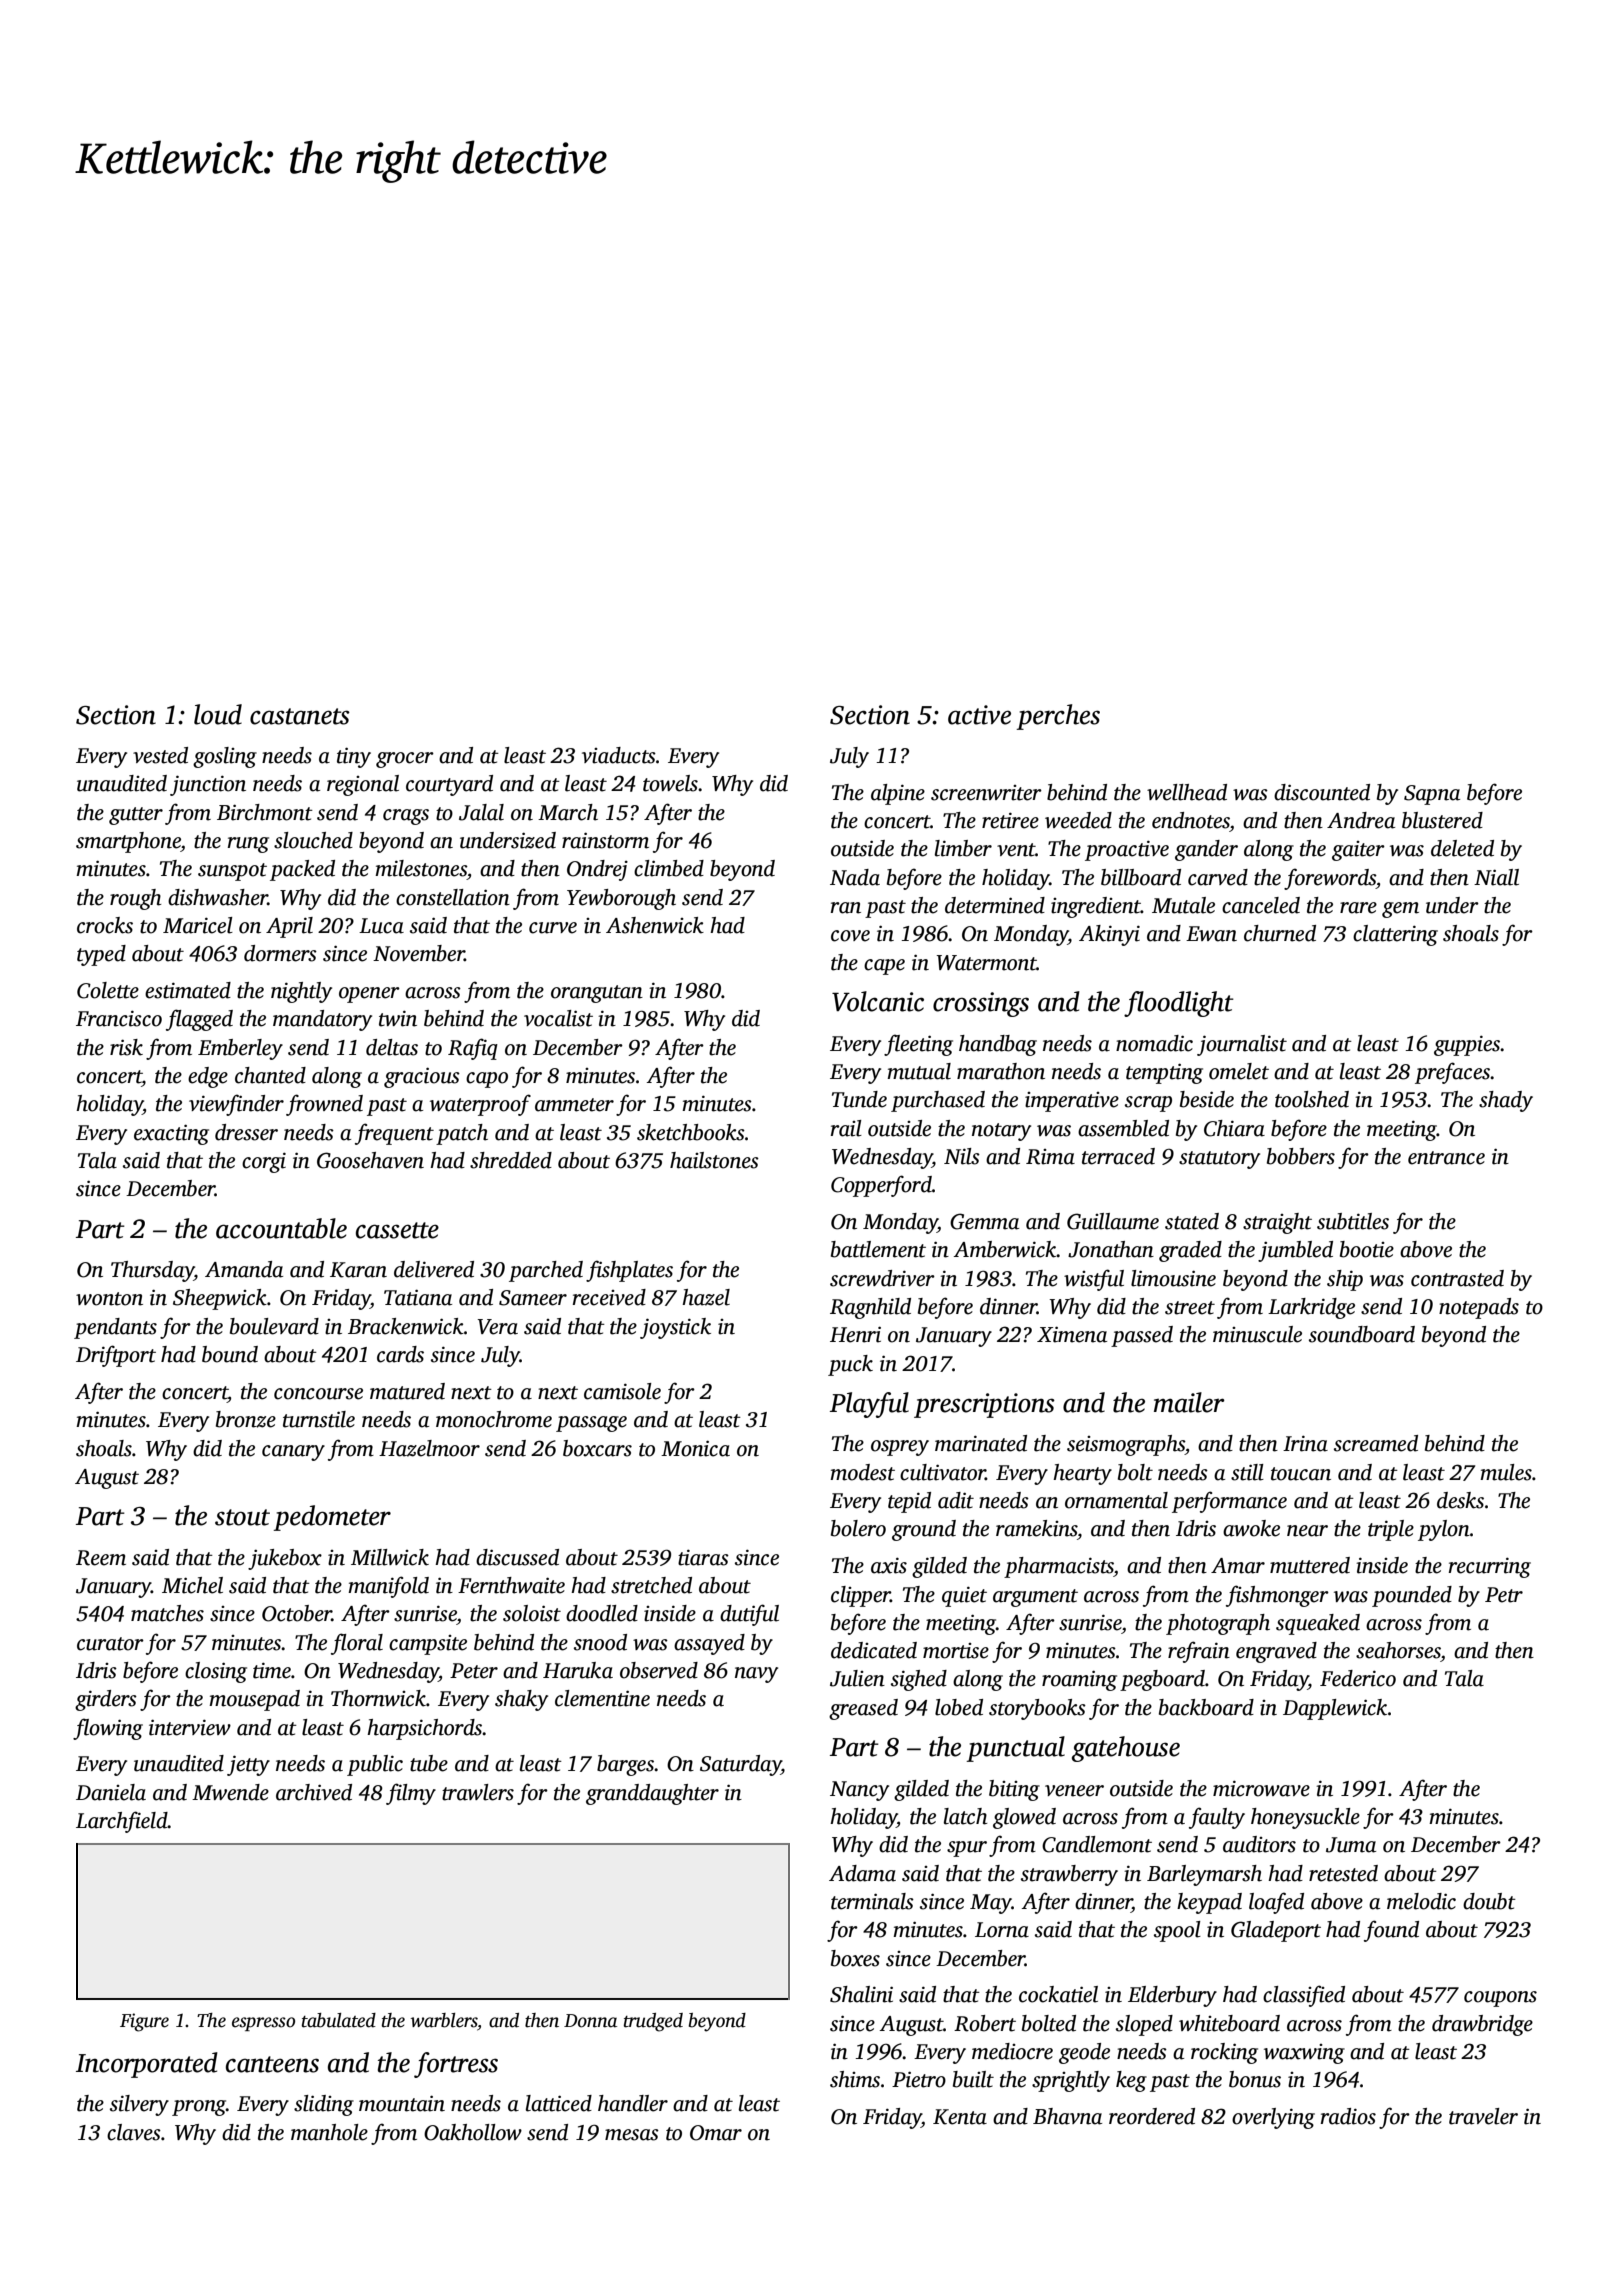 The height and width of the screenshot is (2292, 1620). What do you see at coordinates (714, 1160) in the screenshot?
I see `hailstones` at bounding box center [714, 1160].
